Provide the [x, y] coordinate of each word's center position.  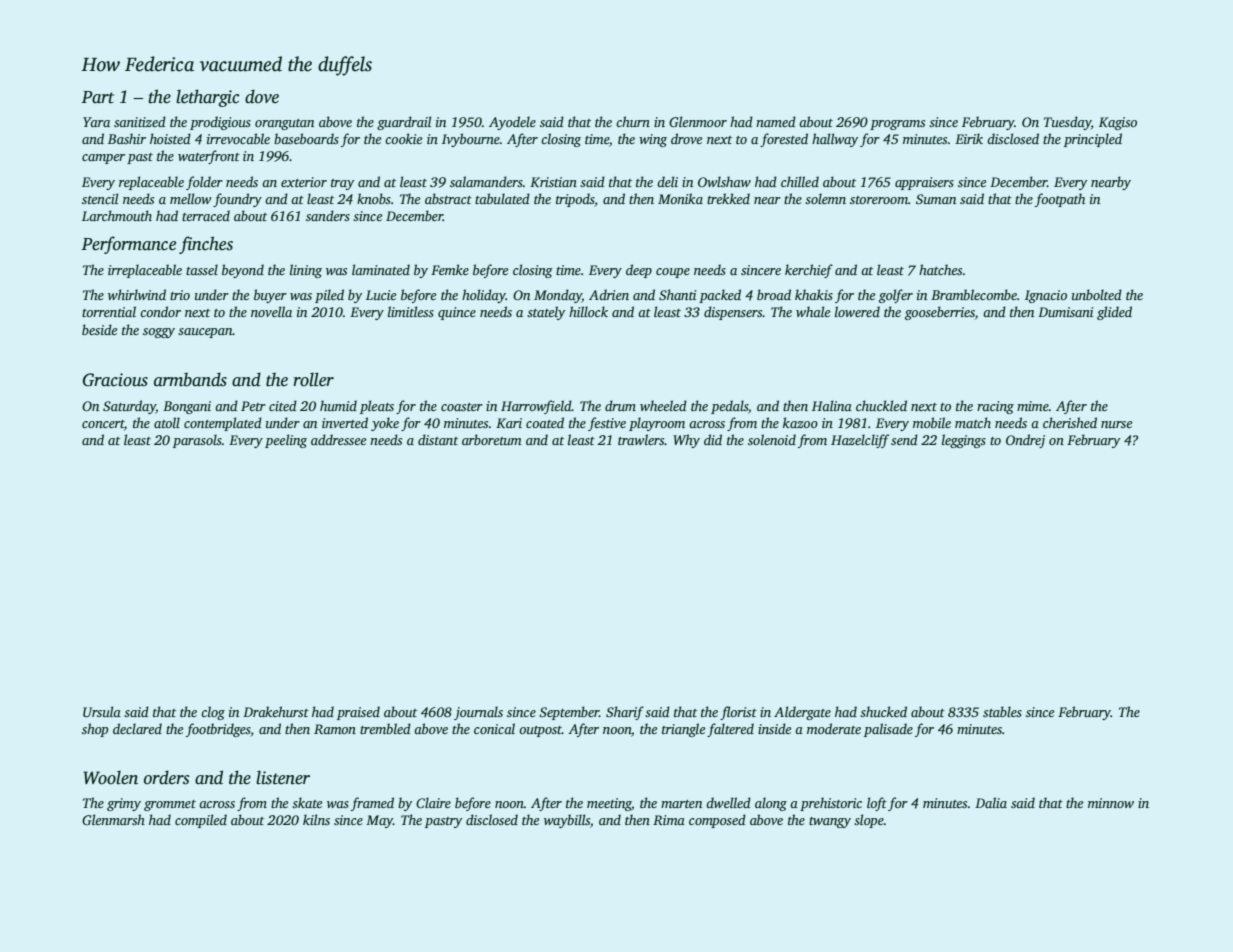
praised [358, 713]
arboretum [492, 439]
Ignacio [1046, 296]
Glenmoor [698, 121]
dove [262, 96]
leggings [964, 441]
